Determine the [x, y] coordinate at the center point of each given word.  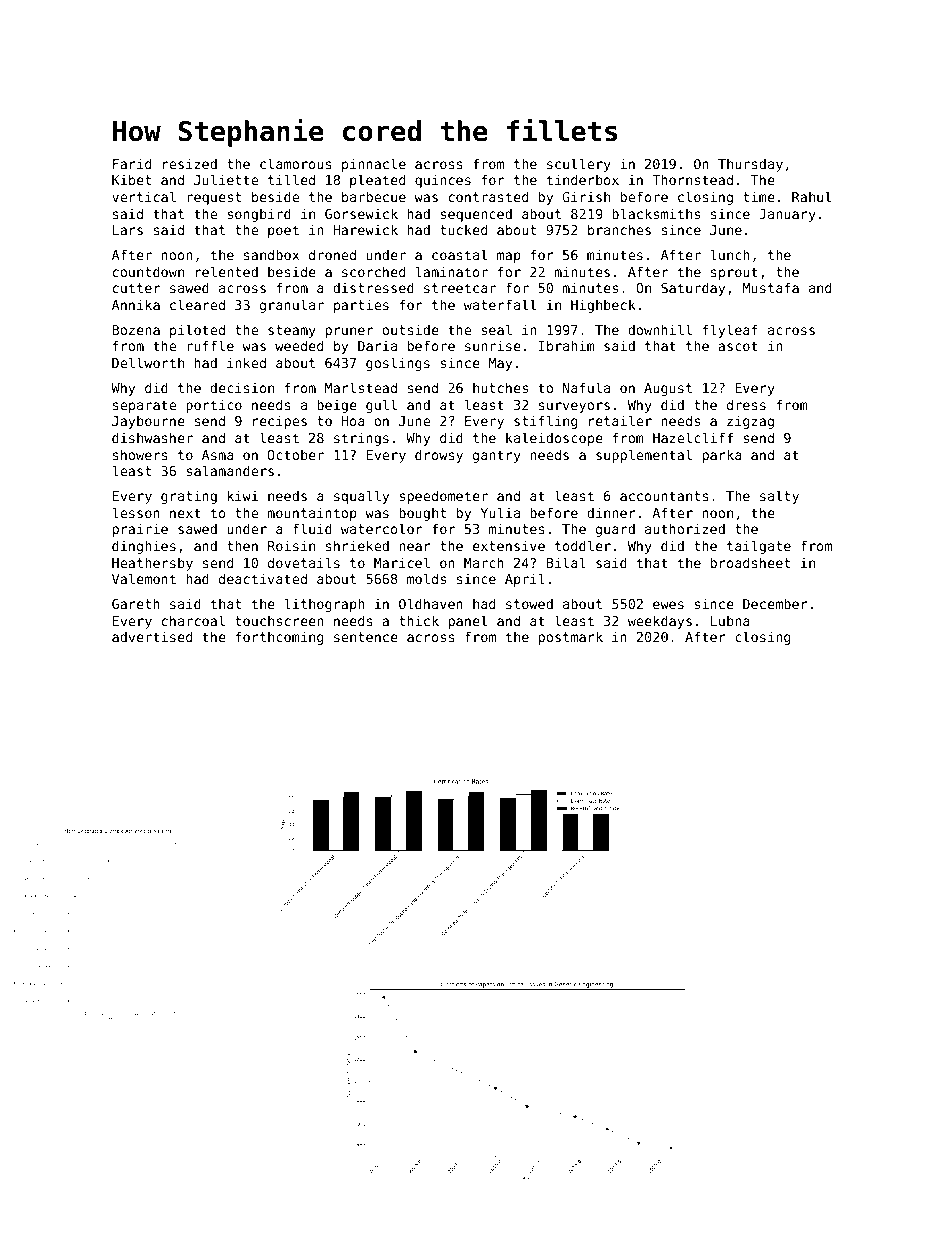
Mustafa [771, 287]
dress [746, 404]
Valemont [144, 578]
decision [242, 387]
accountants [664, 496]
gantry [497, 456]
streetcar [460, 288]
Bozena [136, 330]
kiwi [243, 495]
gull [381, 406]
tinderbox [583, 179]
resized [190, 163]
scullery [579, 165]
